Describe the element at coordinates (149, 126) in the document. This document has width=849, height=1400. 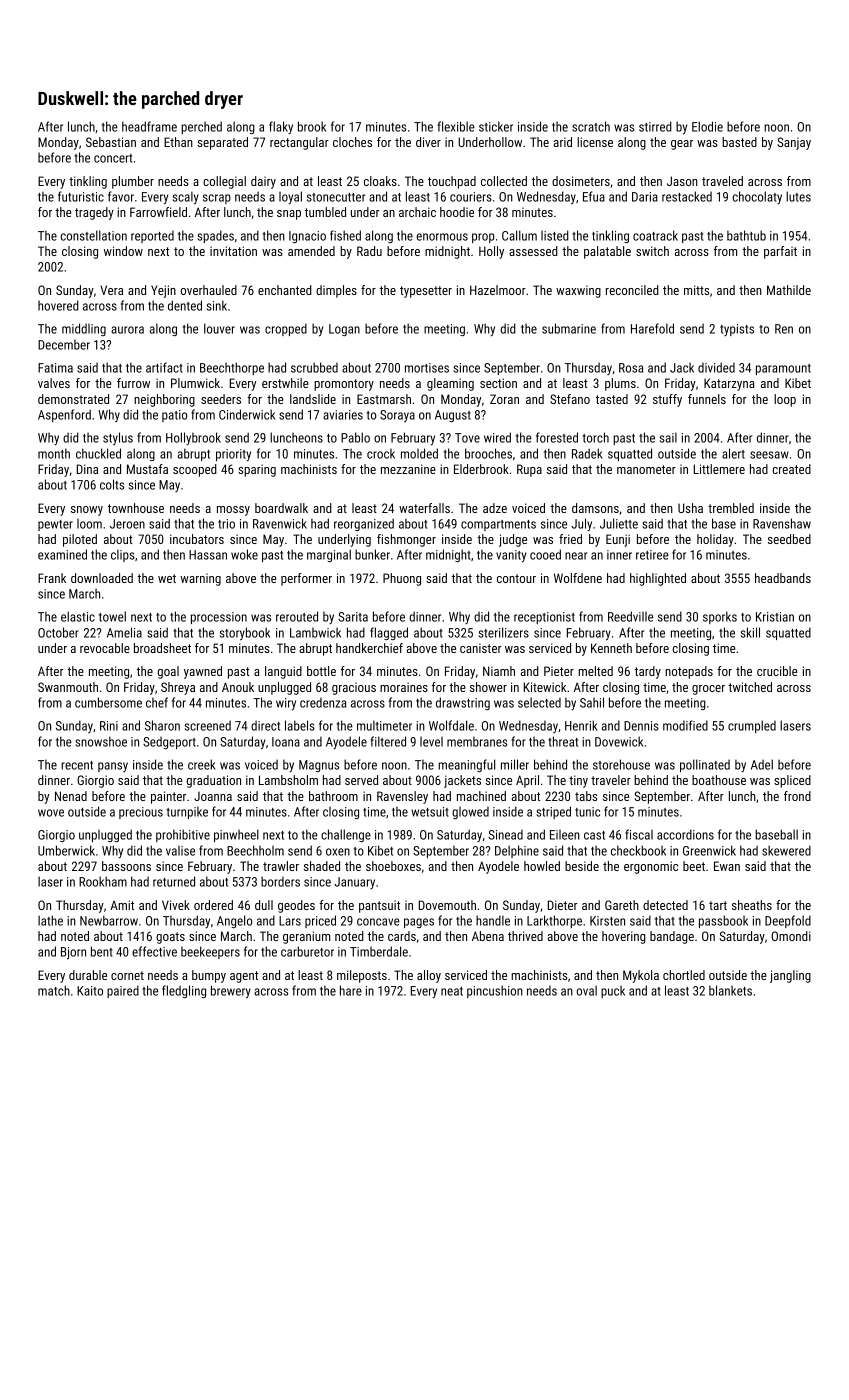
I see `headframe` at that location.
